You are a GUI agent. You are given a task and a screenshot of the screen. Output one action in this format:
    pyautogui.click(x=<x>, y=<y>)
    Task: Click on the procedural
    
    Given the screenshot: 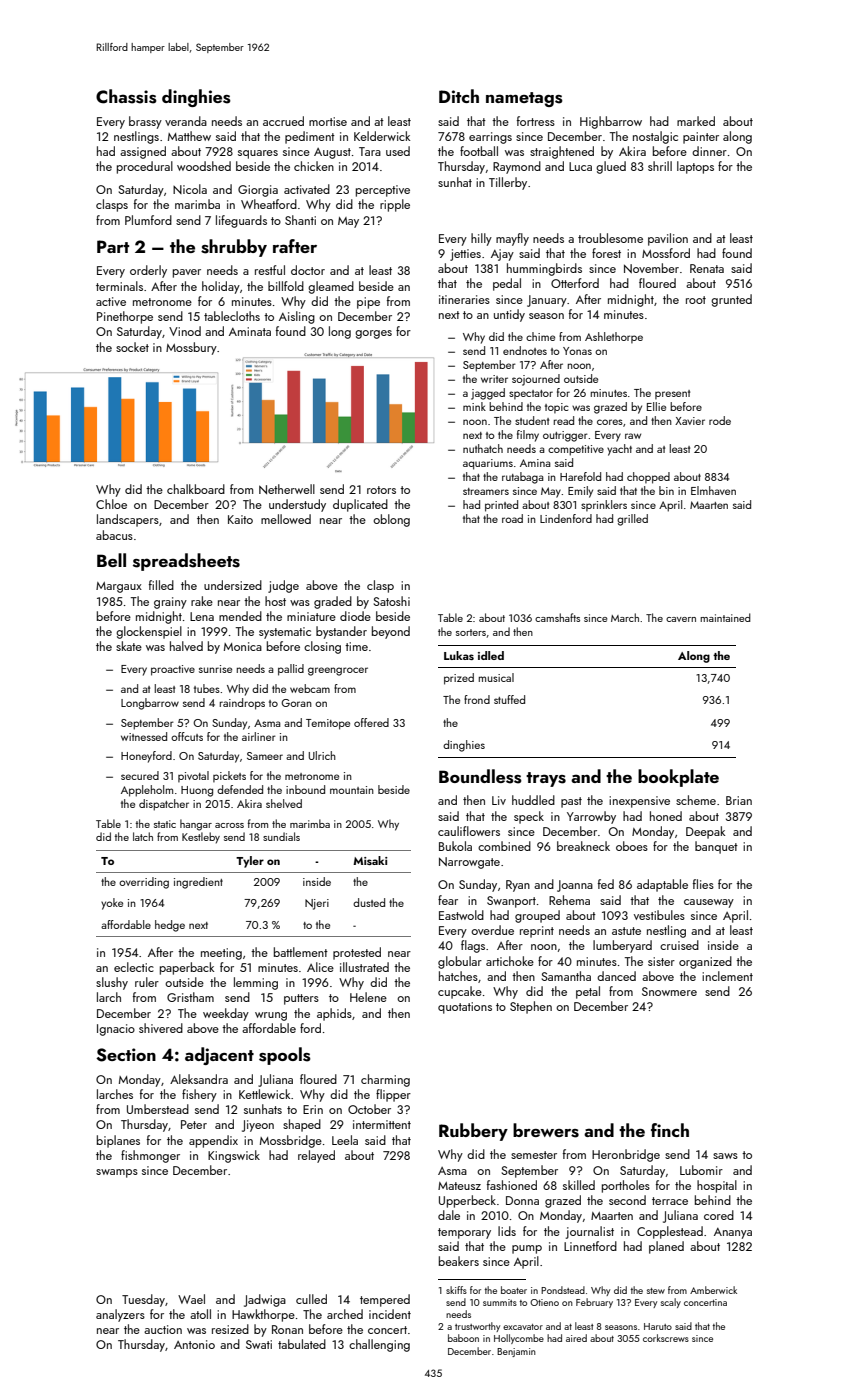 What is the action you would take?
    pyautogui.click(x=145, y=167)
